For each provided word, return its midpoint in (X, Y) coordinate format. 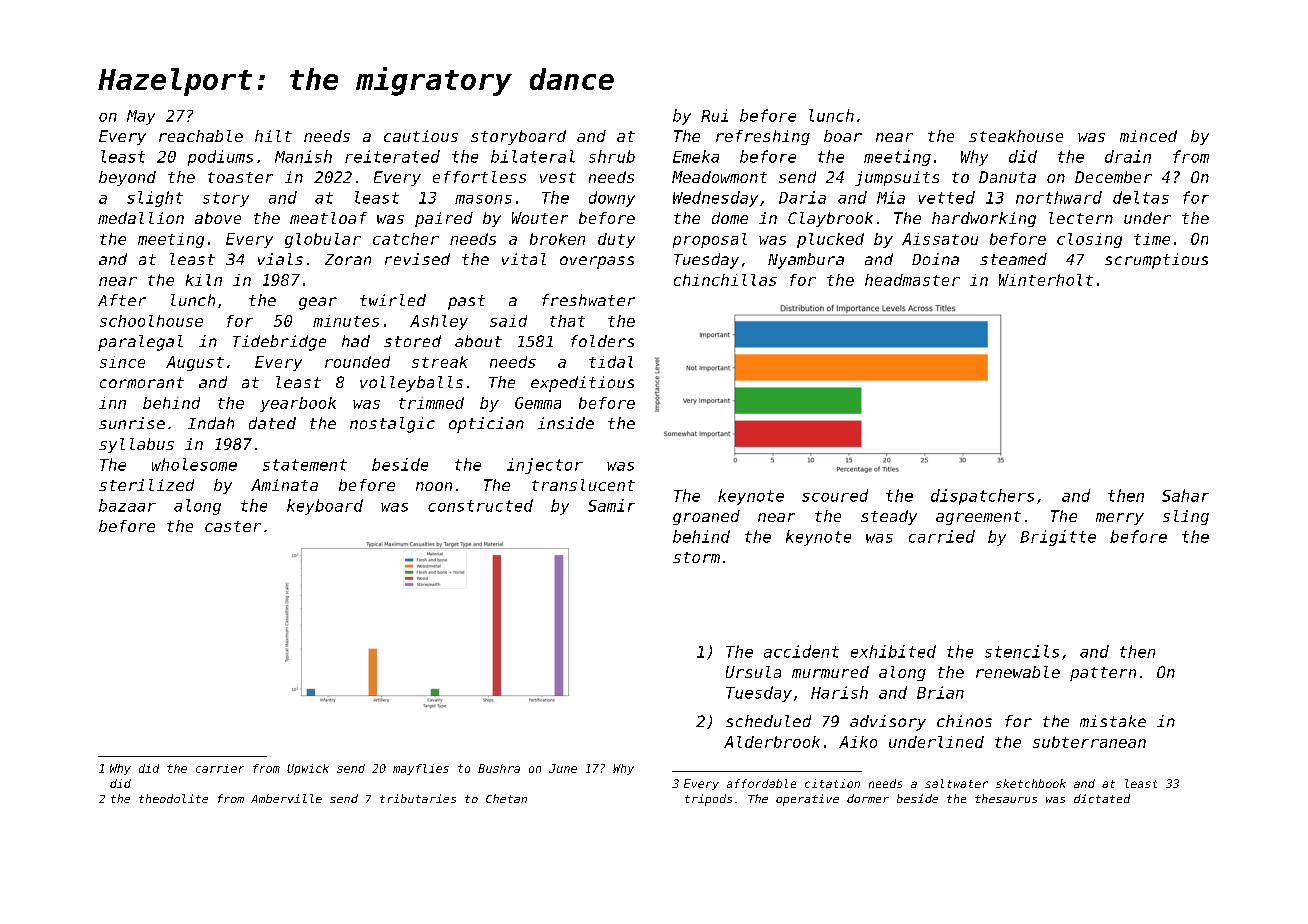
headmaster (912, 280)
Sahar (1185, 495)
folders (602, 341)
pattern (1103, 674)
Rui (714, 115)
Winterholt (1046, 280)
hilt (273, 136)
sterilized (146, 485)
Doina (935, 259)
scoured (835, 495)
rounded (357, 362)
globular (323, 240)
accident (801, 651)
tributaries (418, 798)
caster (233, 526)
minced (1148, 136)
